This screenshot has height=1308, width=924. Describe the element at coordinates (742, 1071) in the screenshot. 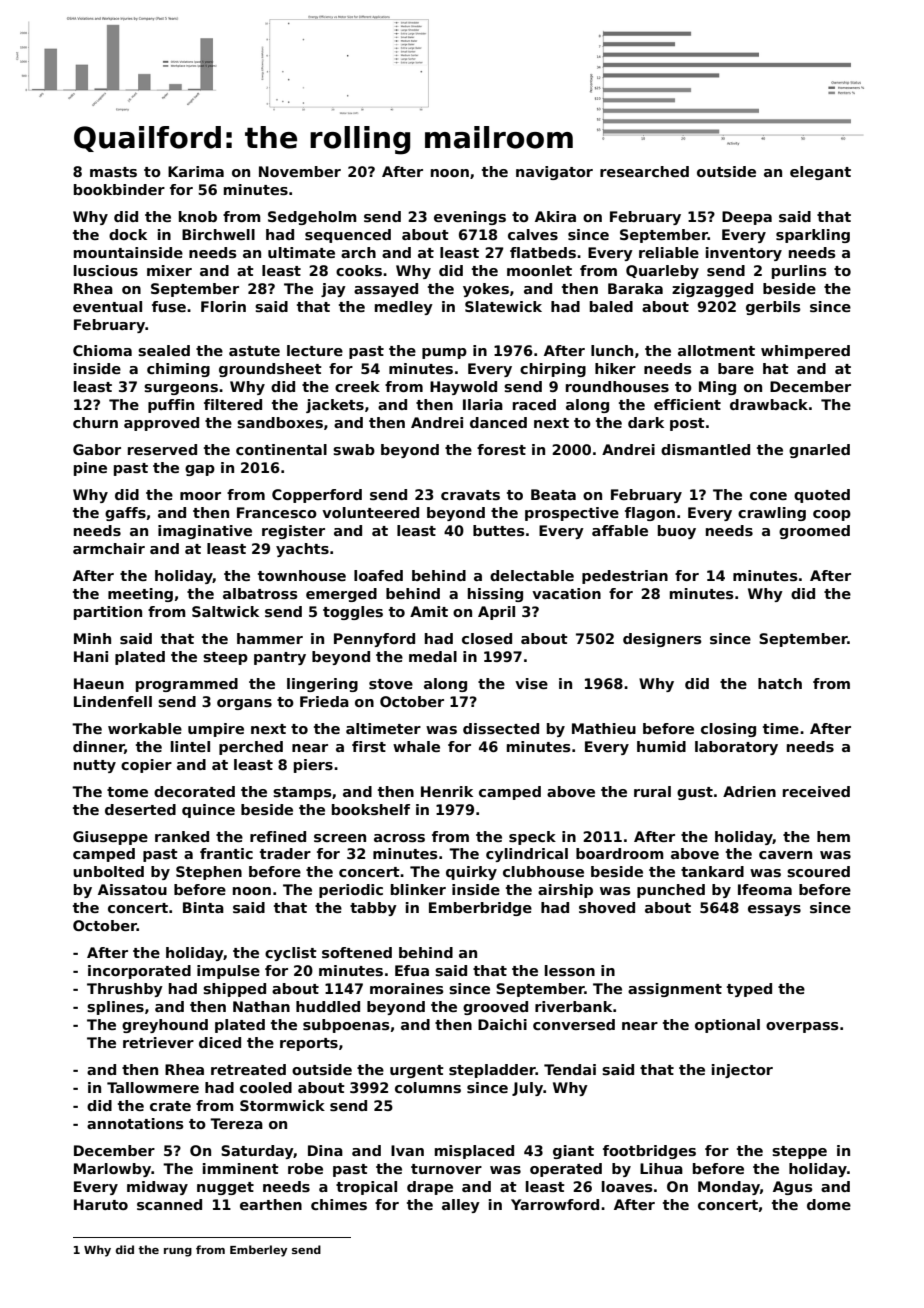

I see `injector` at that location.
